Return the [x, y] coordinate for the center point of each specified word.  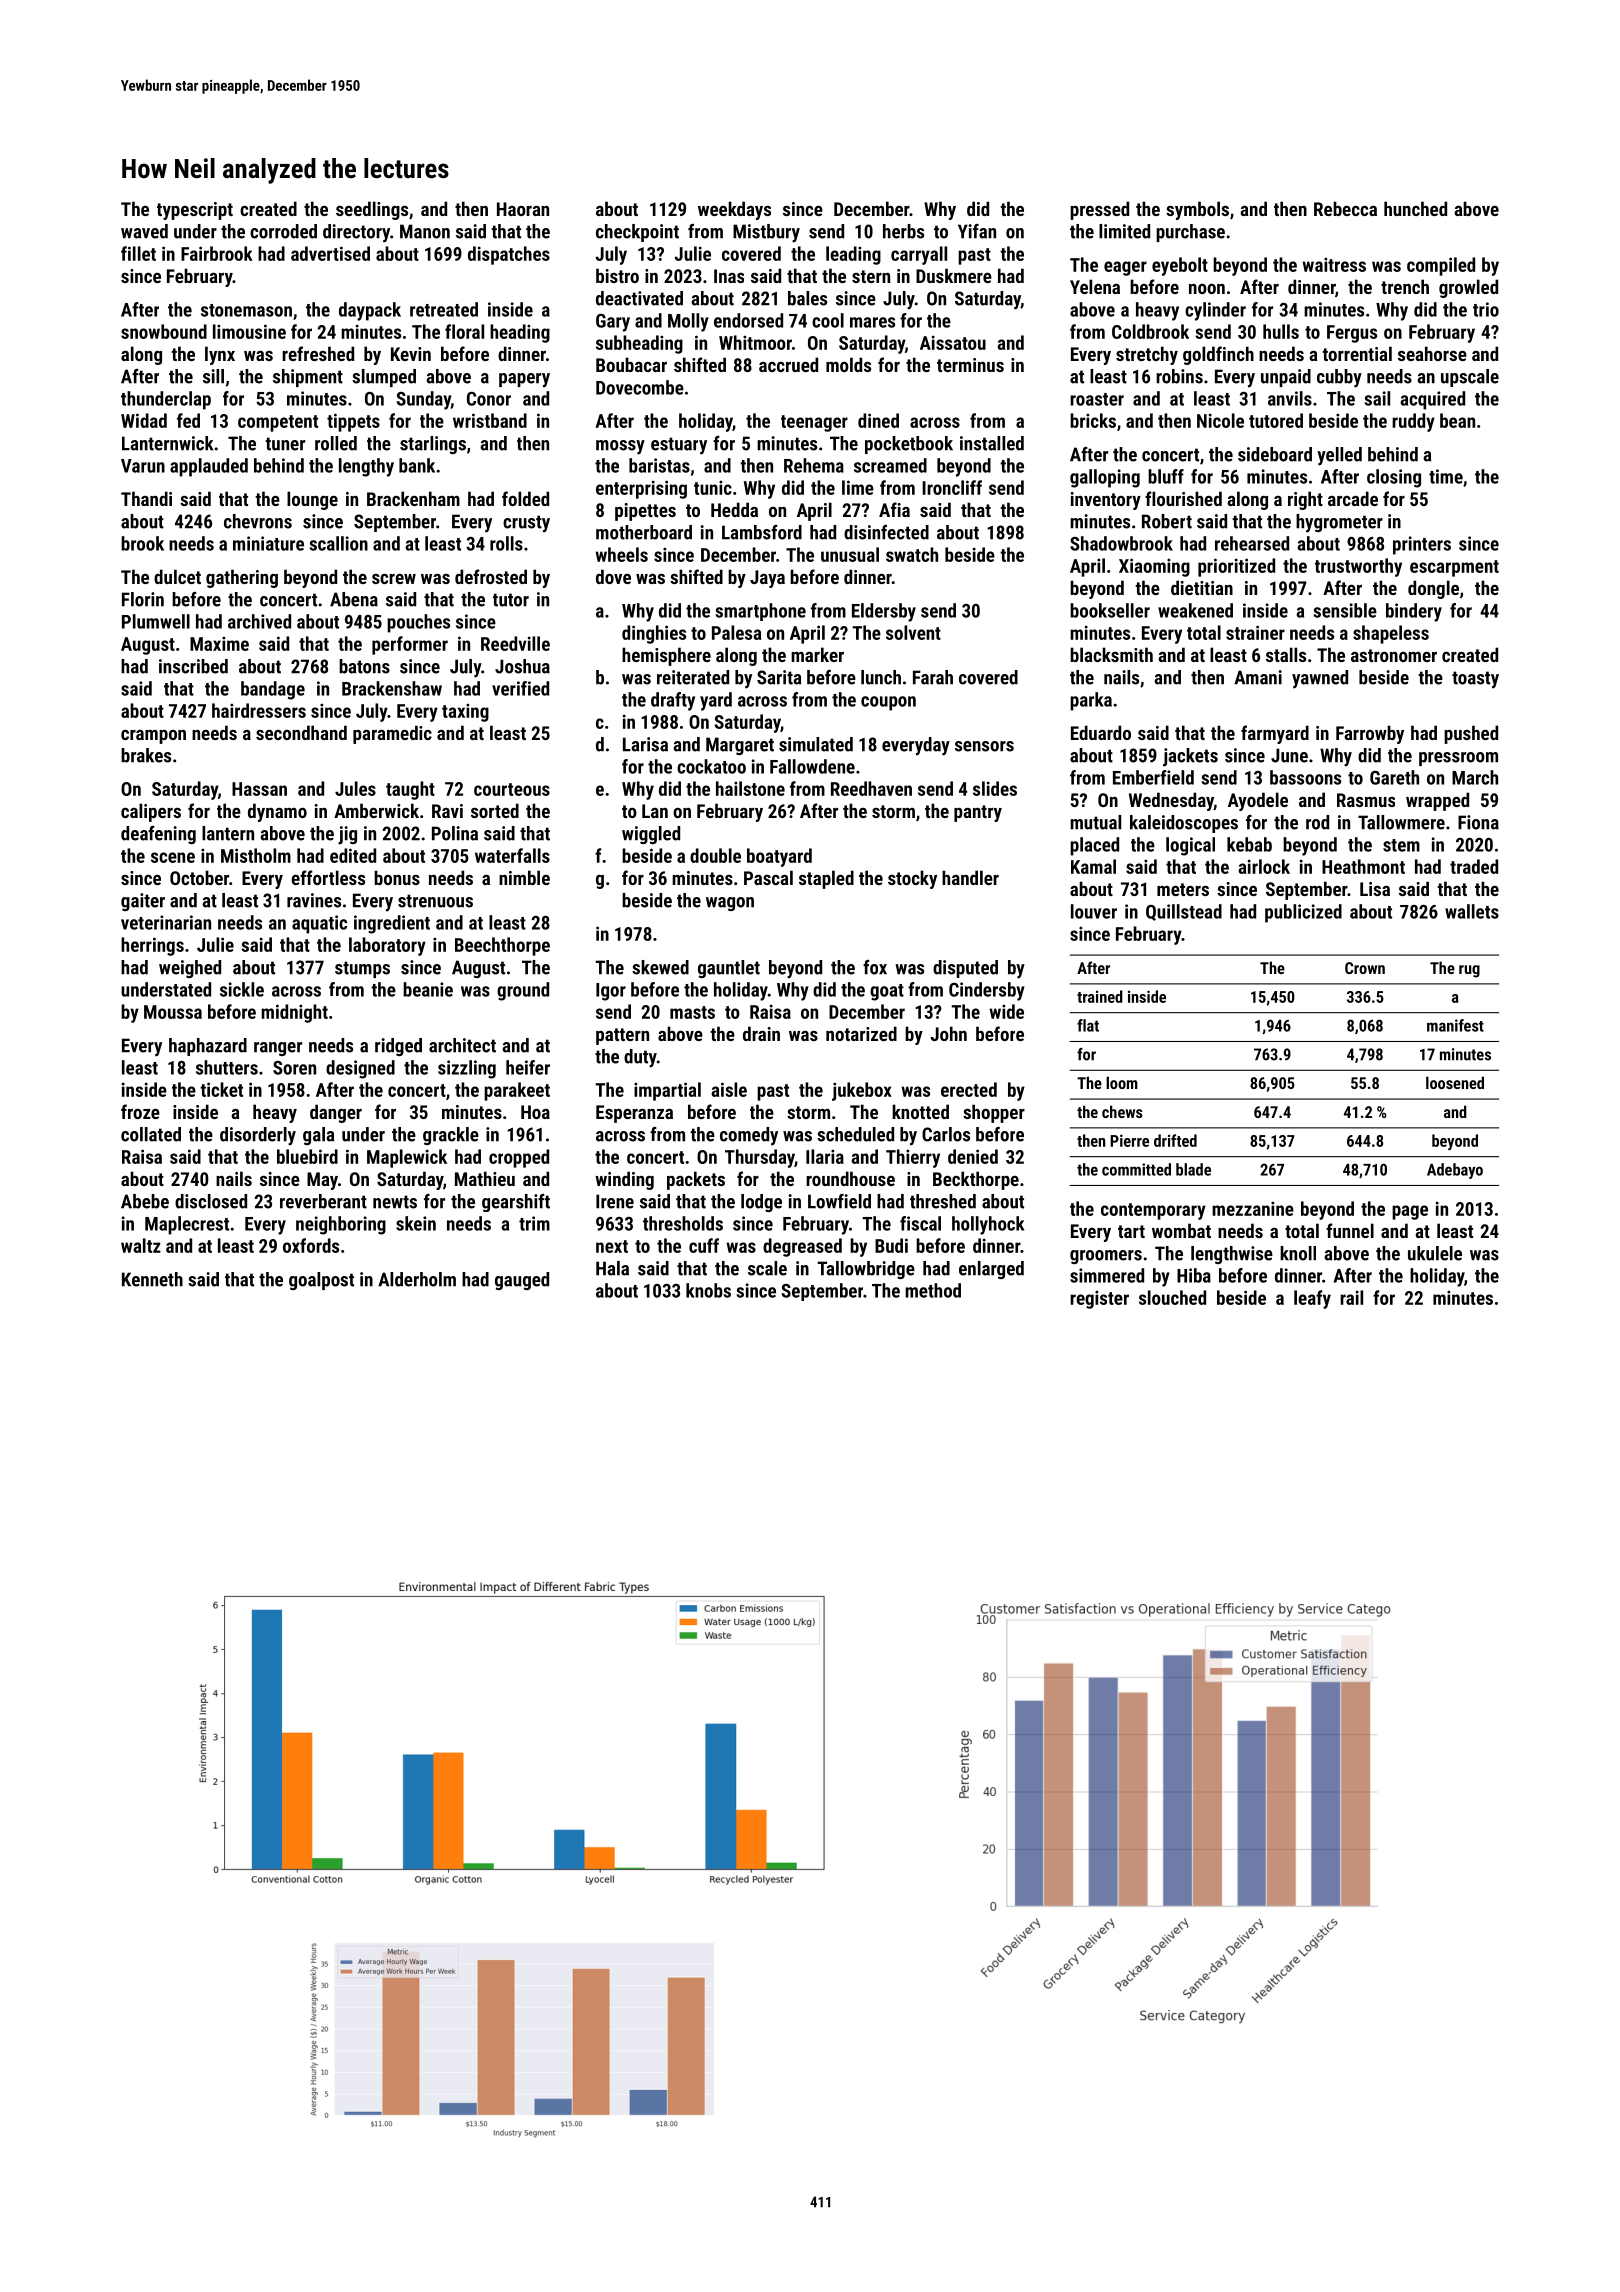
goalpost [321, 1281]
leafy [1312, 1299]
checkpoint [637, 233]
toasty [1475, 680]
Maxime [219, 643]
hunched [1415, 208]
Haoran [523, 209]
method [933, 1290]
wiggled [651, 835]
